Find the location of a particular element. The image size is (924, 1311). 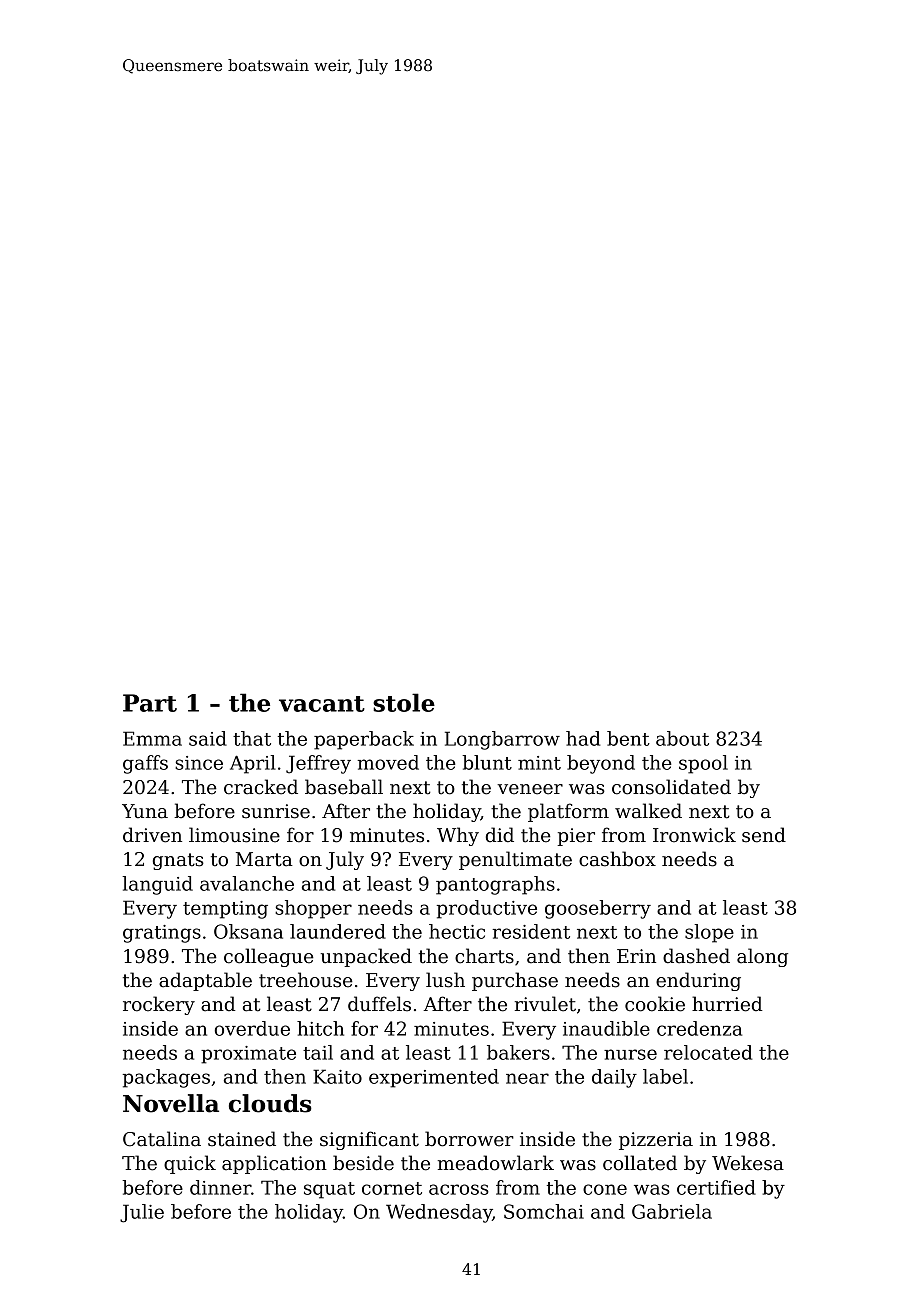

stole is located at coordinates (404, 702).
